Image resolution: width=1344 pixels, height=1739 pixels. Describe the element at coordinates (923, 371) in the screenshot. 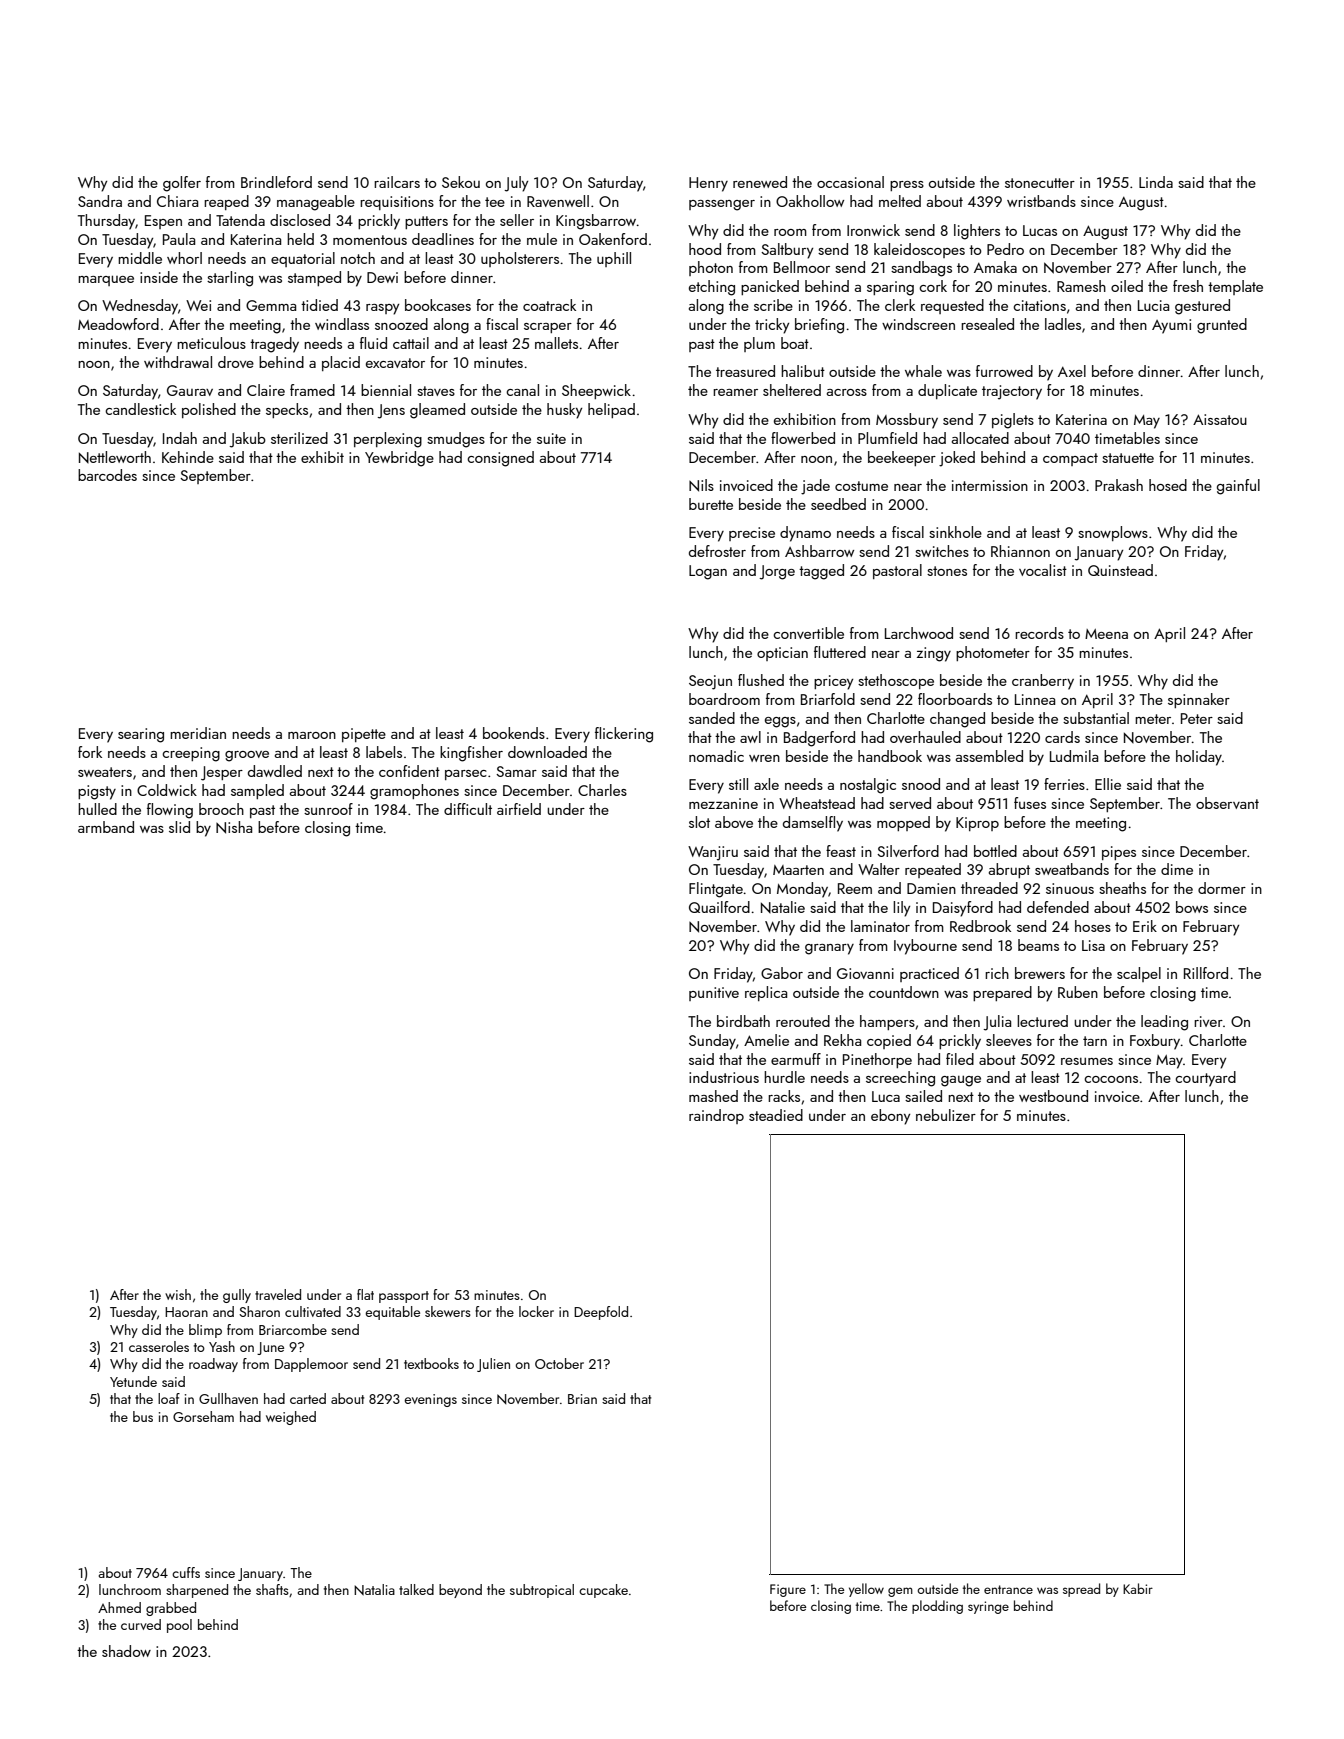

I see `whale` at that location.
